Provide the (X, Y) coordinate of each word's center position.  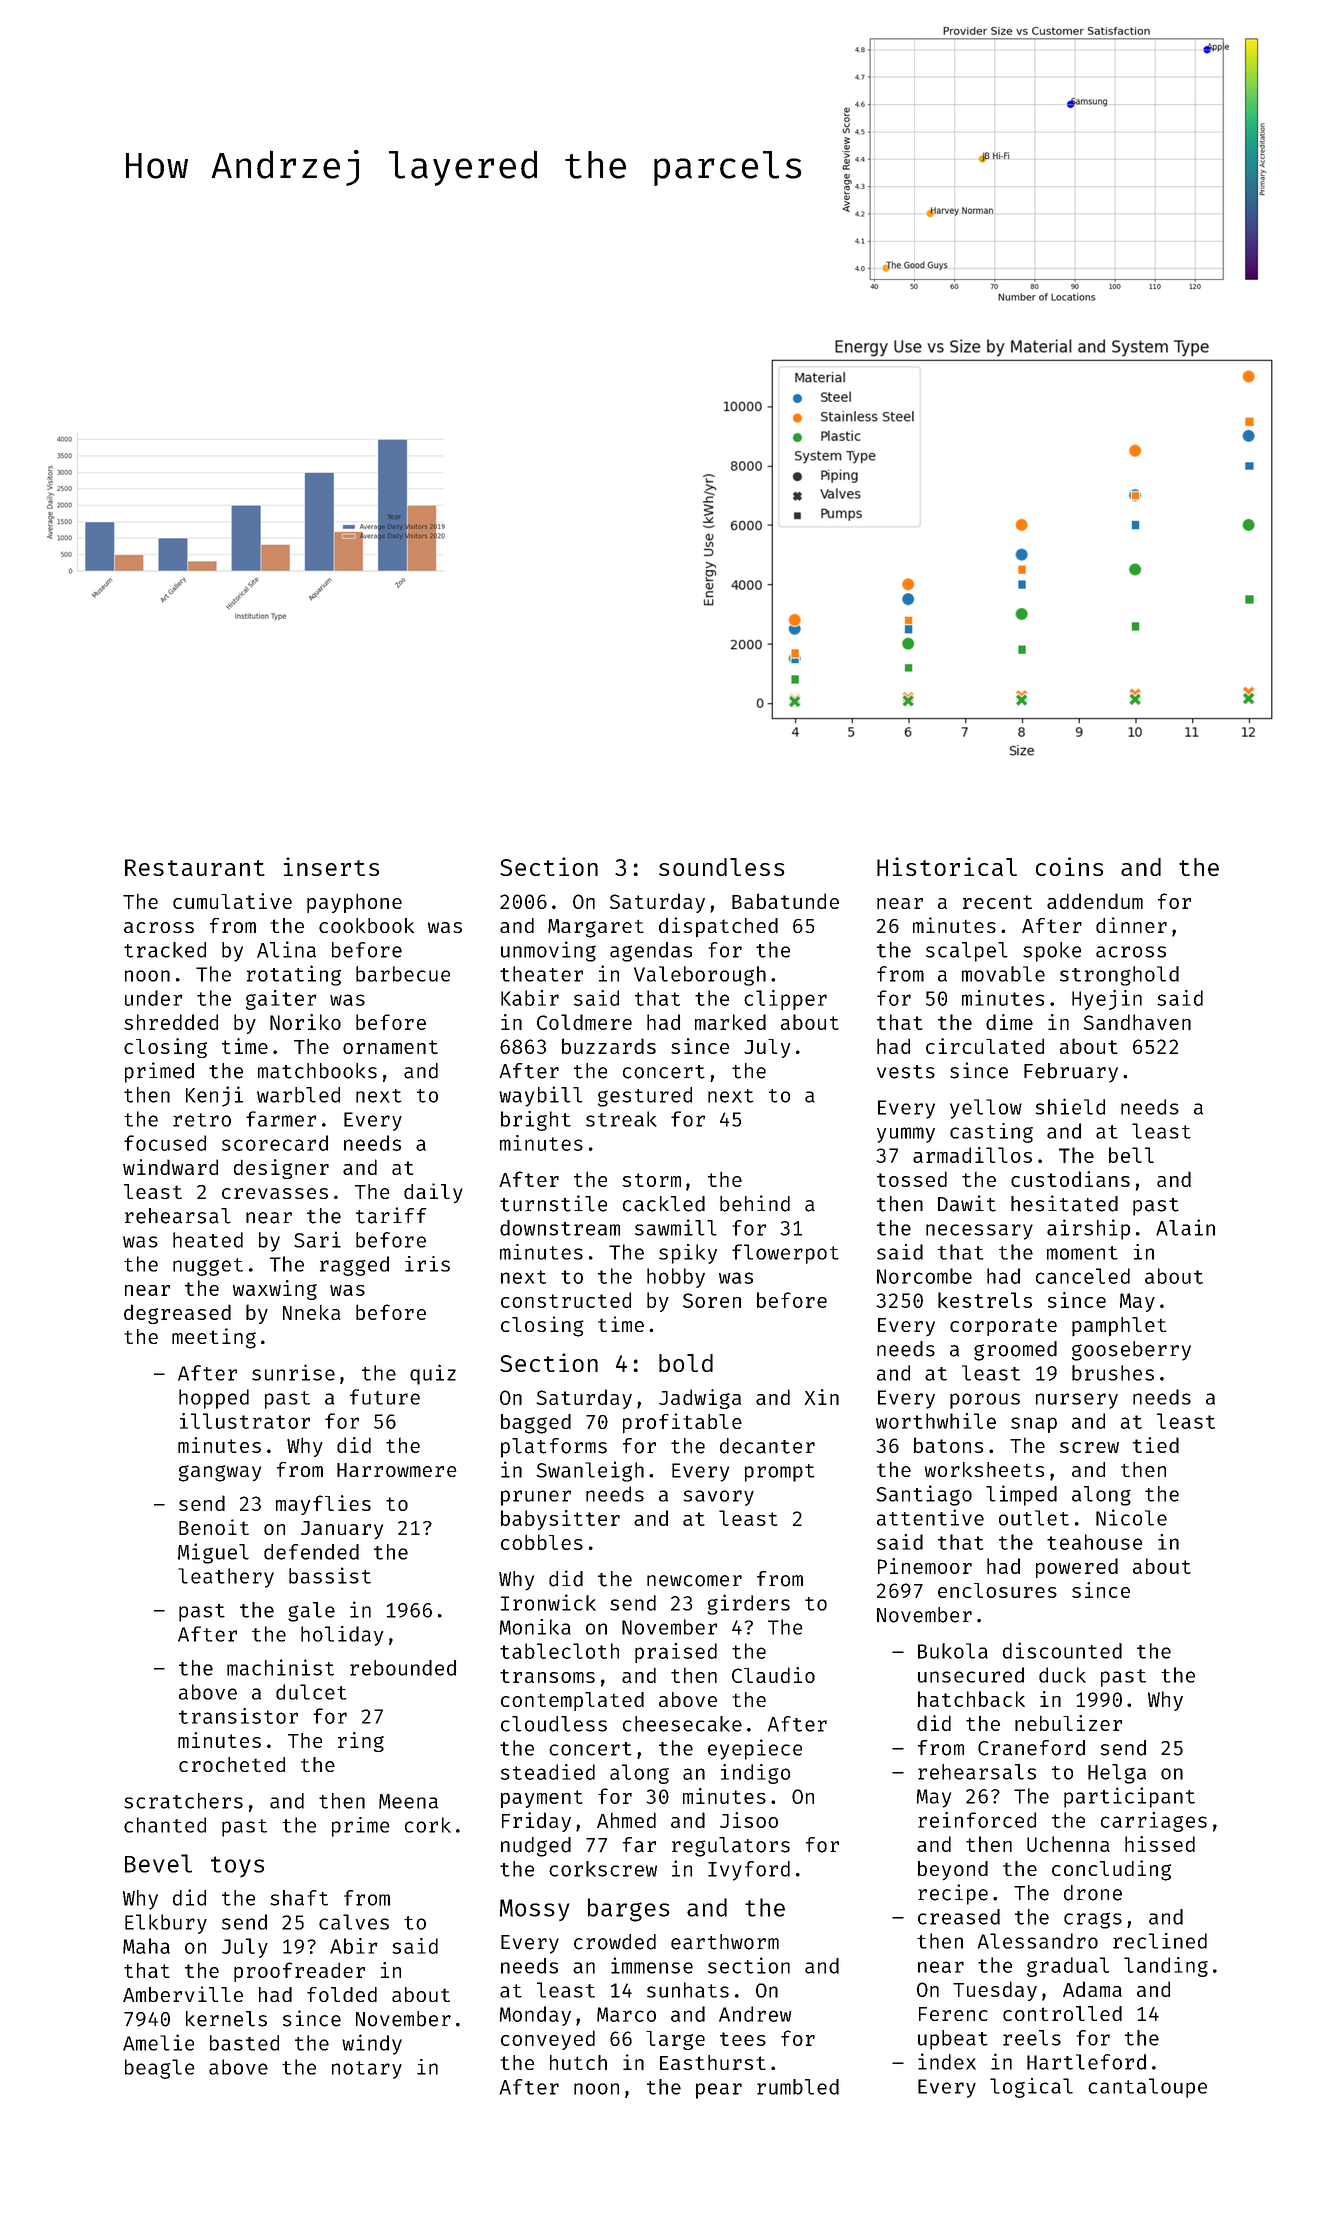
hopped (214, 1399)
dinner (1131, 925)
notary (367, 2070)
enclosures (997, 1590)
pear (719, 2091)
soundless (722, 867)
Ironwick (548, 1602)
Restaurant (195, 867)
